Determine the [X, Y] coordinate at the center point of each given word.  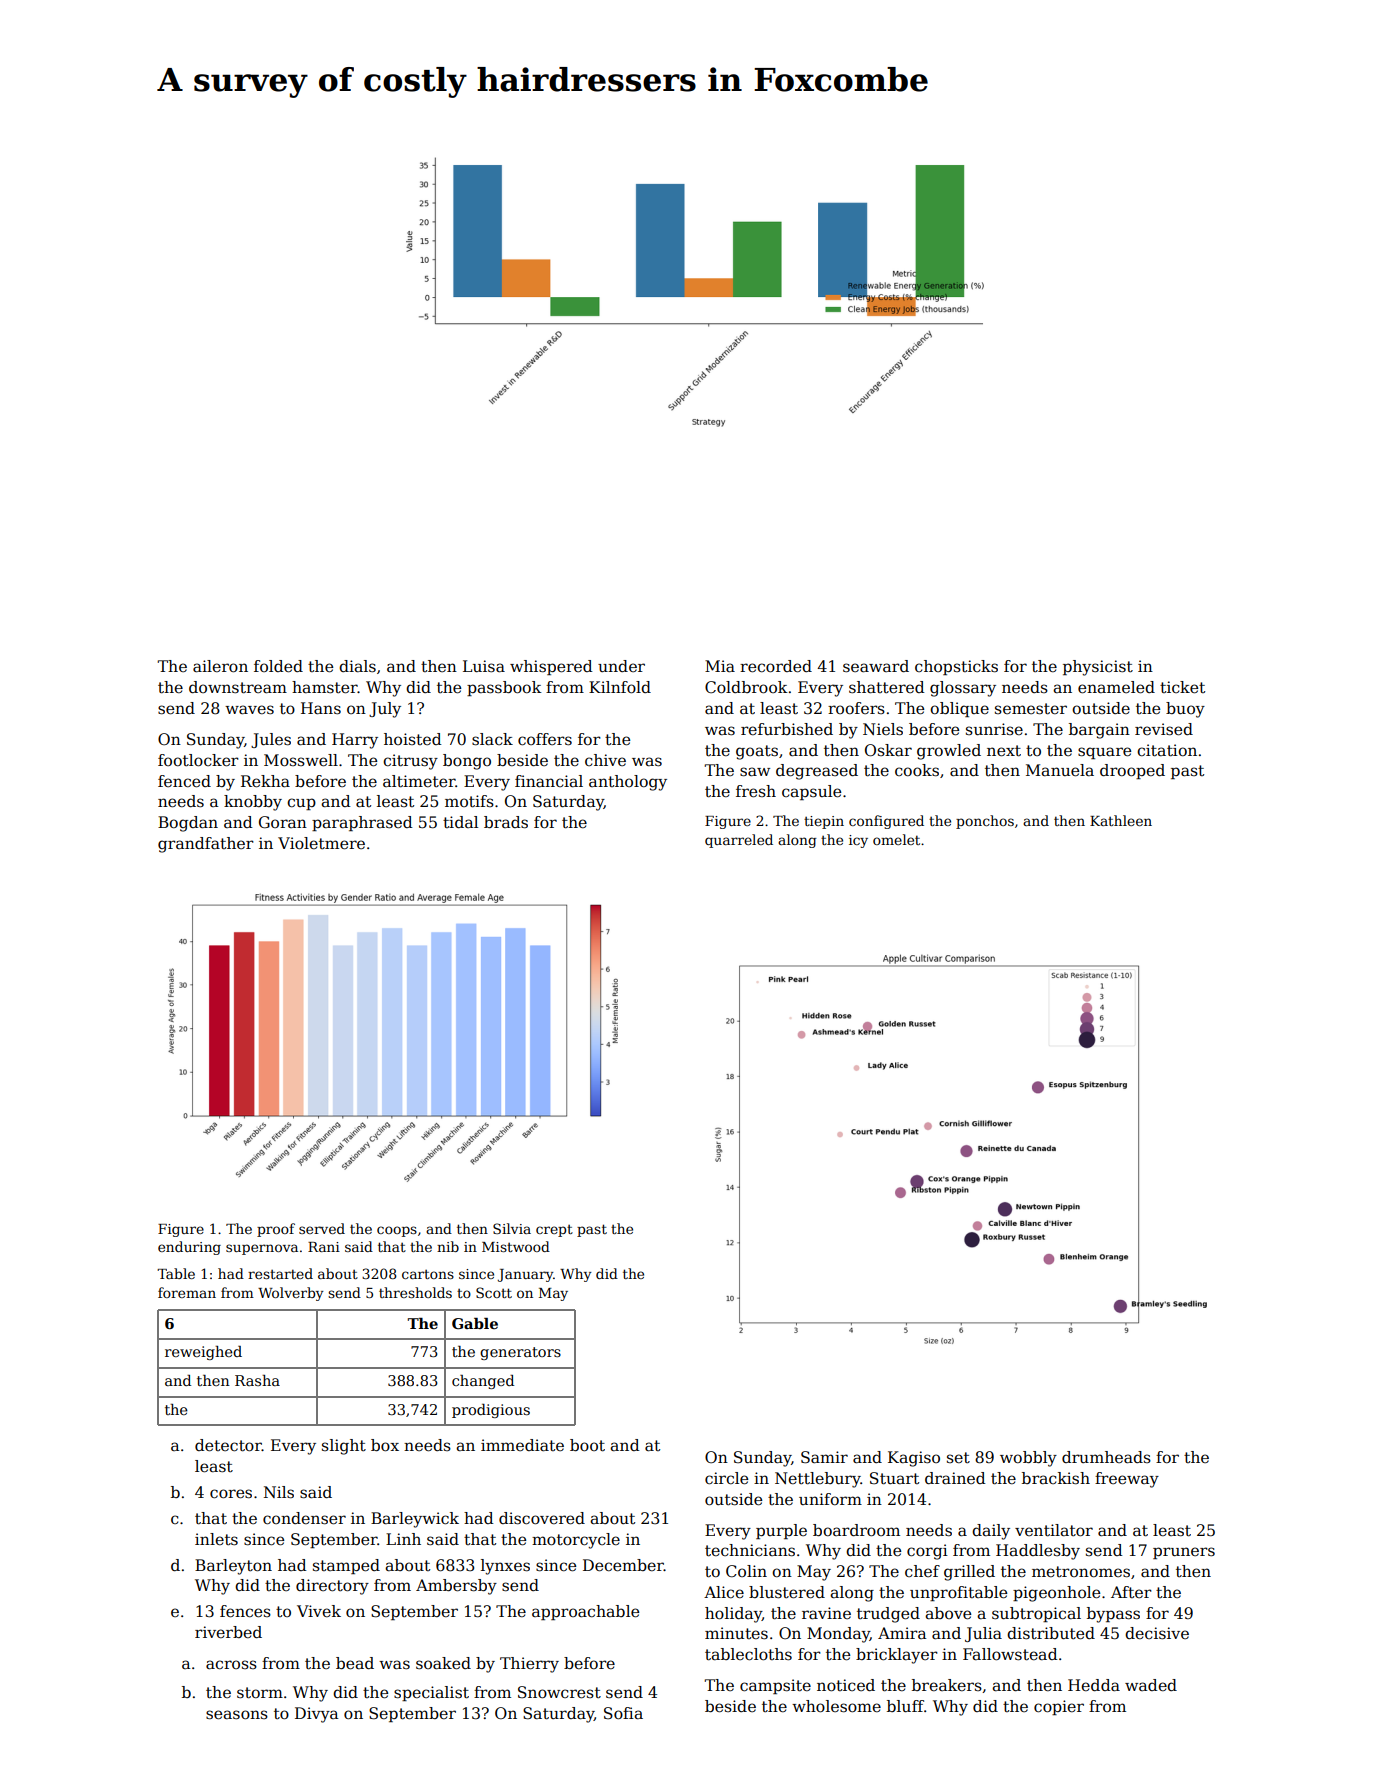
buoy [1185, 710]
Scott [494, 1292]
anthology [628, 783]
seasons [237, 1715]
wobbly [1028, 1459]
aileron [220, 666]
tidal [460, 822]
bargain [1099, 731]
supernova [262, 1249]
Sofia [623, 1713]
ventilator [1054, 1530]
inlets [216, 1539]
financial [549, 781]
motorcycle [576, 1541]
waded [1151, 1685]
